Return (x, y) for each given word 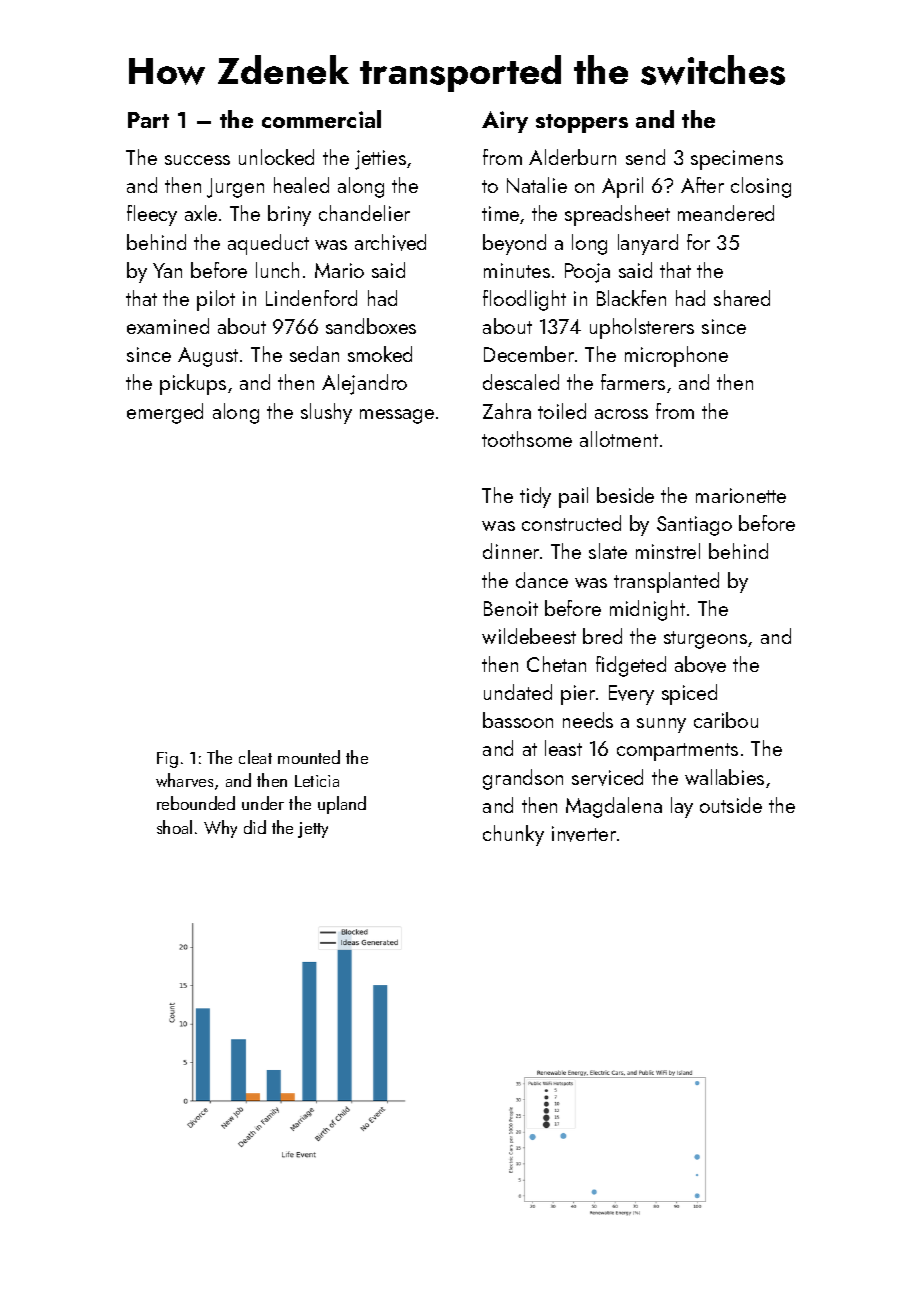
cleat (255, 757)
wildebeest (529, 636)
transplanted (666, 582)
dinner (511, 551)
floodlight (524, 300)
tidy (535, 497)
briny (289, 215)
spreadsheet (617, 215)
